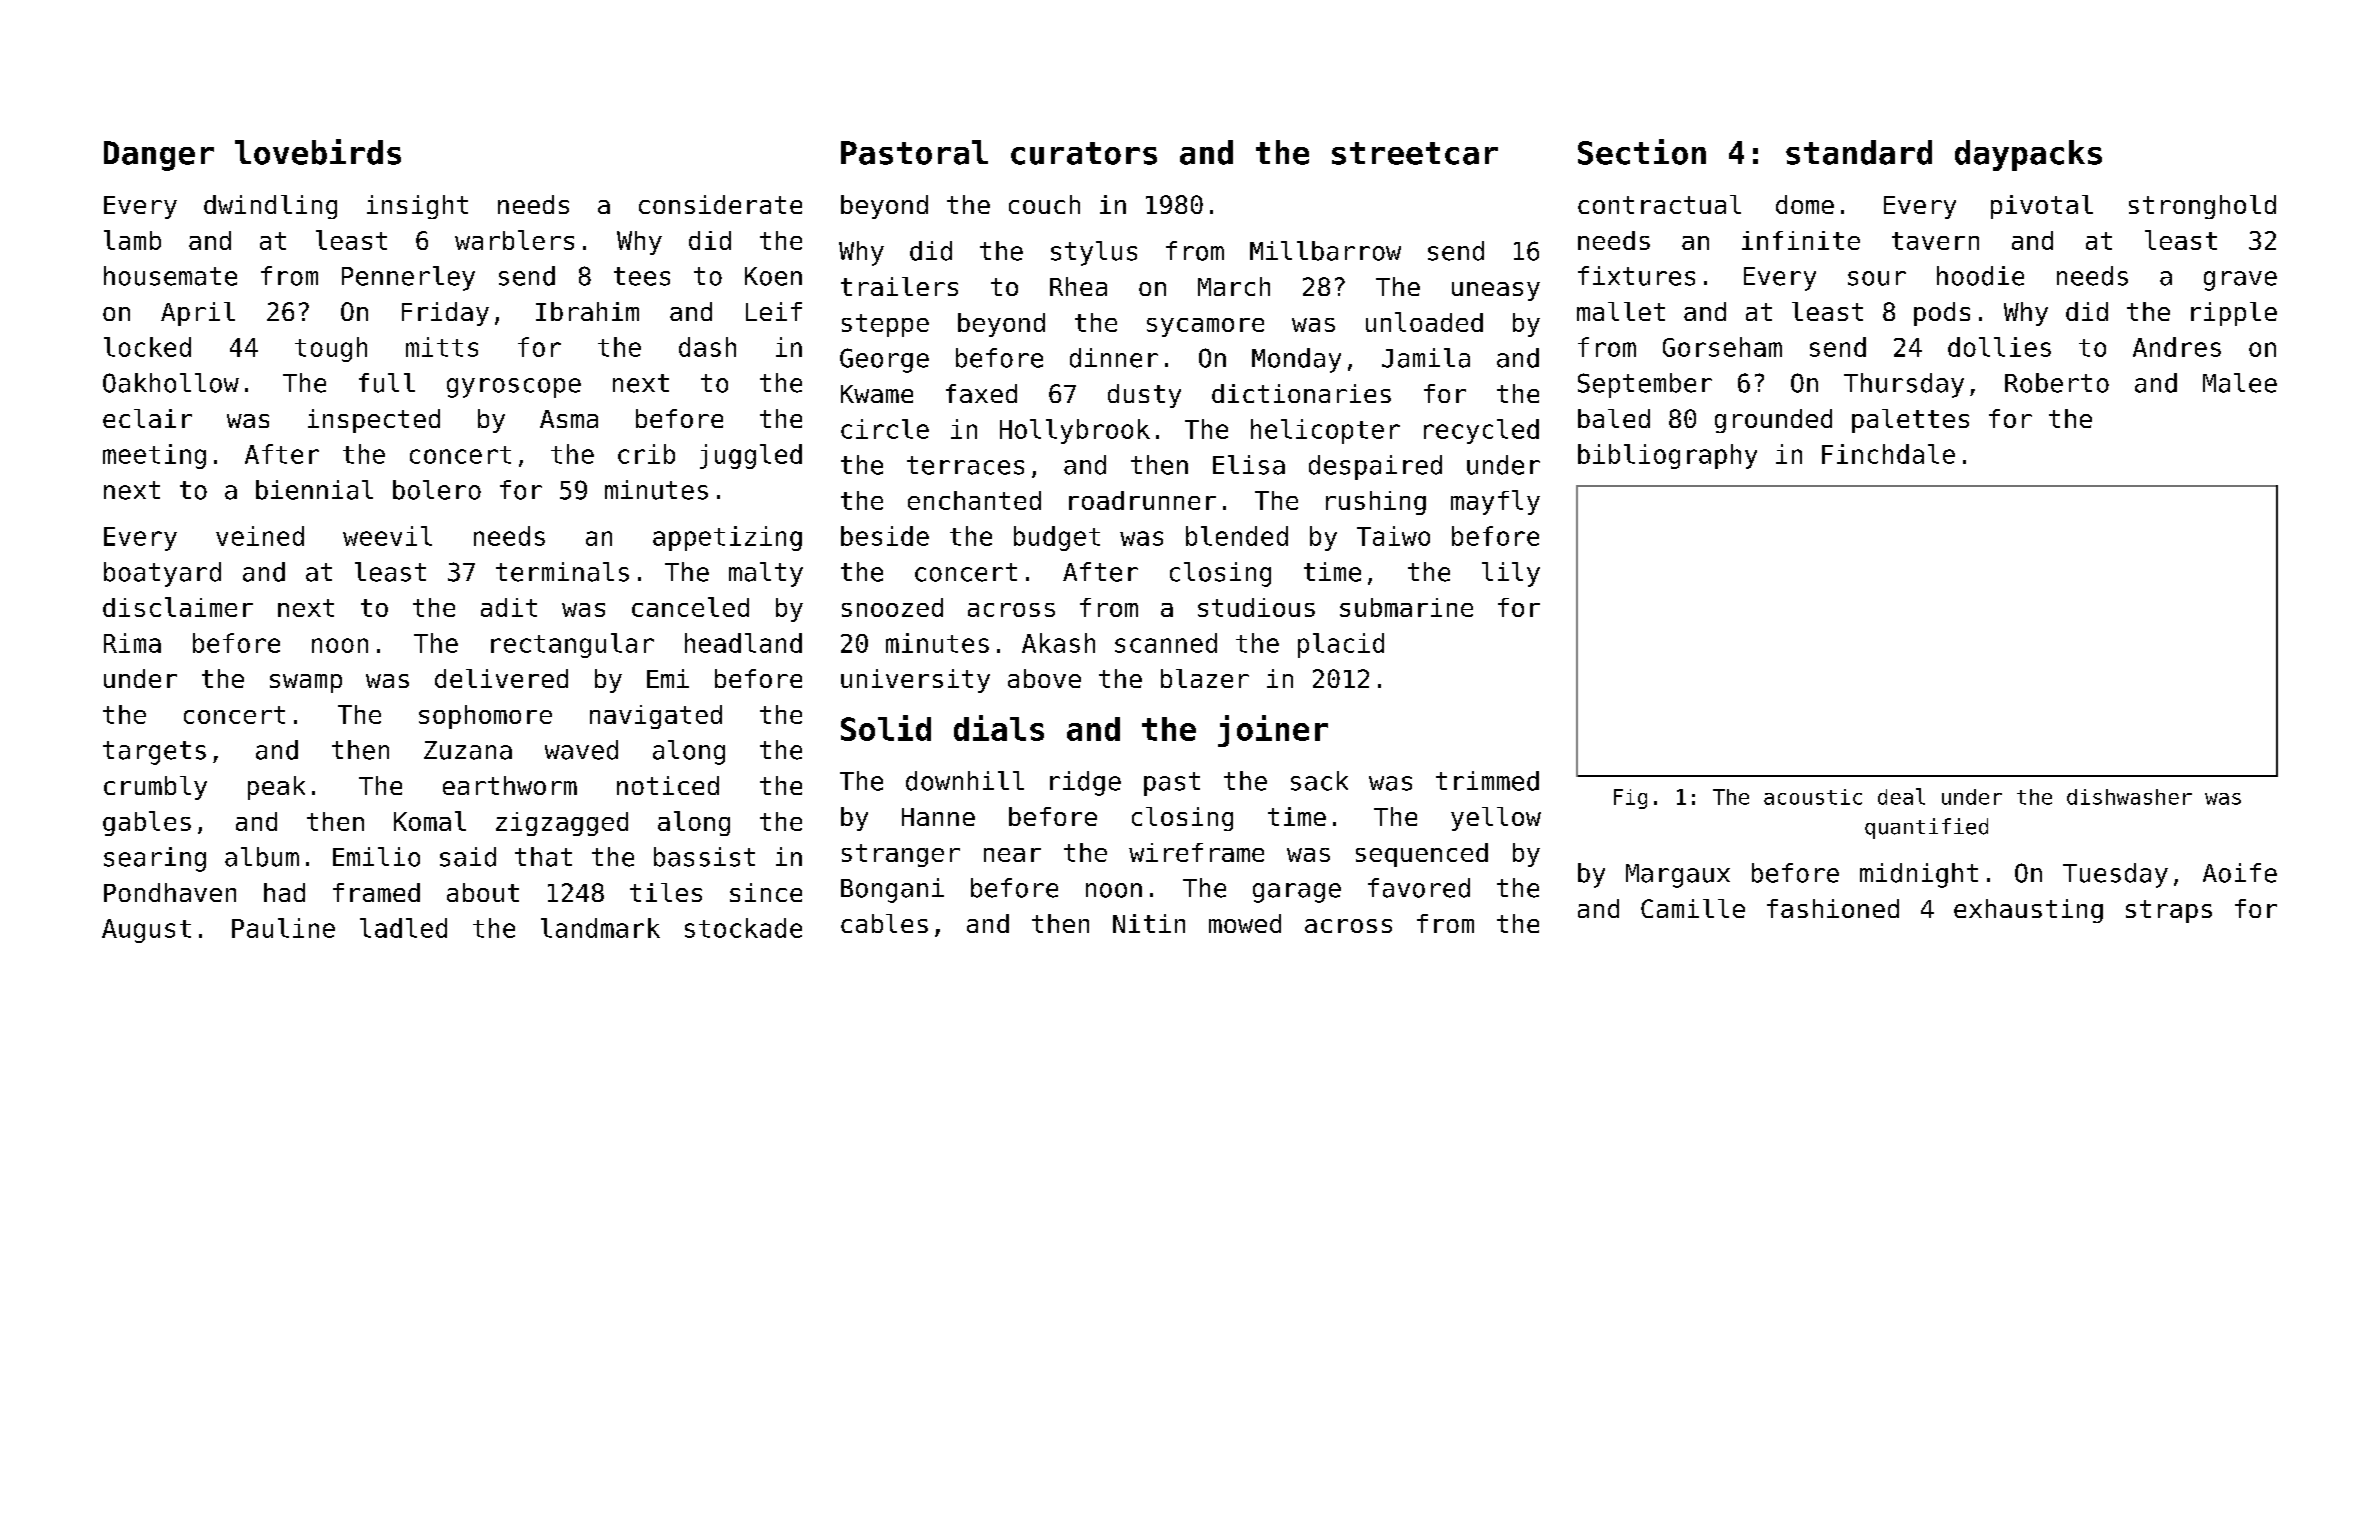 This image has width=2380, height=1540. What do you see at coordinates (646, 454) in the image?
I see `crib` at bounding box center [646, 454].
